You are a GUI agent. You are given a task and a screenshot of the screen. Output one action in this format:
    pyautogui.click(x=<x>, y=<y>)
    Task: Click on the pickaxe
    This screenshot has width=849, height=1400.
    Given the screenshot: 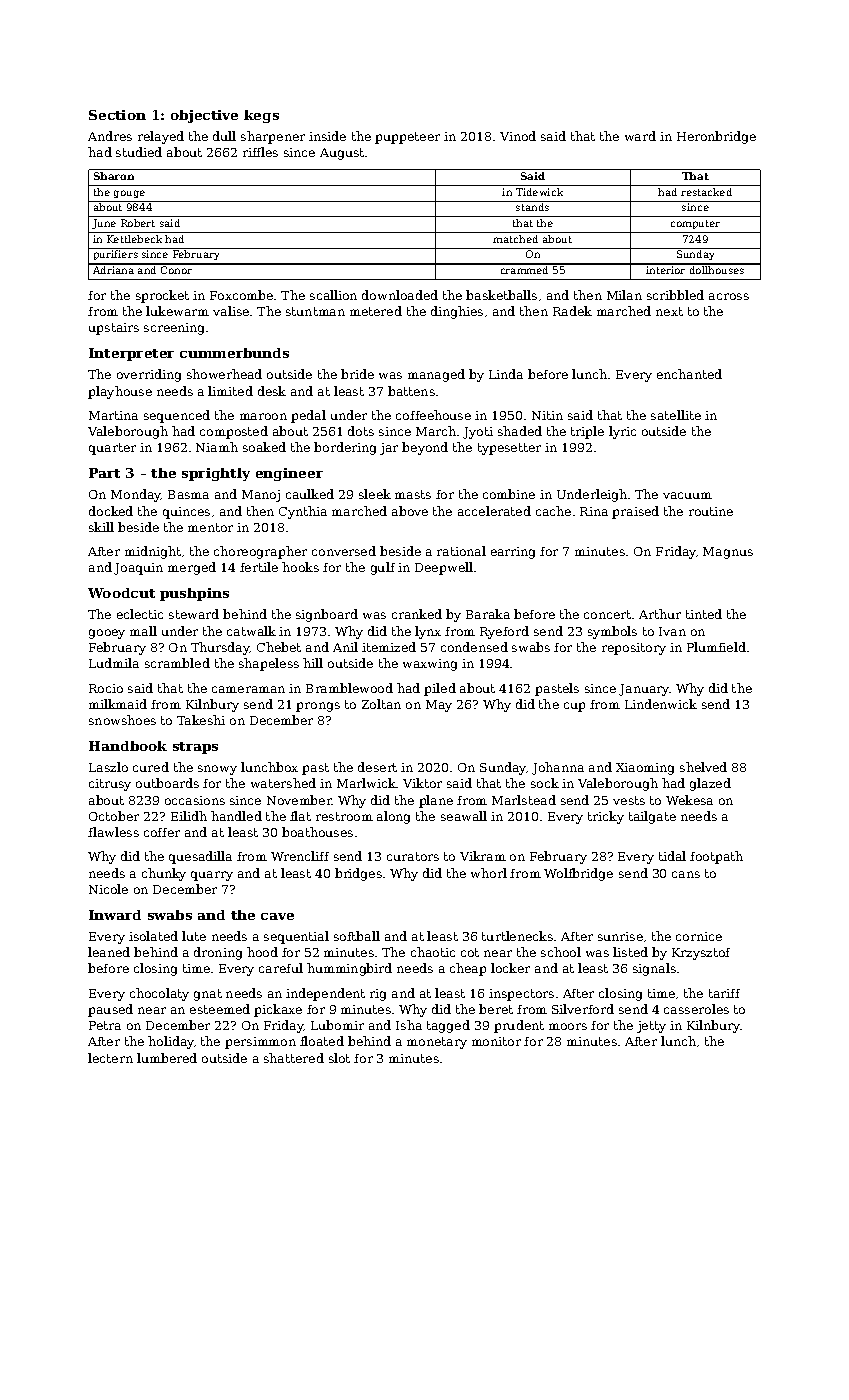 What is the action you would take?
    pyautogui.click(x=278, y=1010)
